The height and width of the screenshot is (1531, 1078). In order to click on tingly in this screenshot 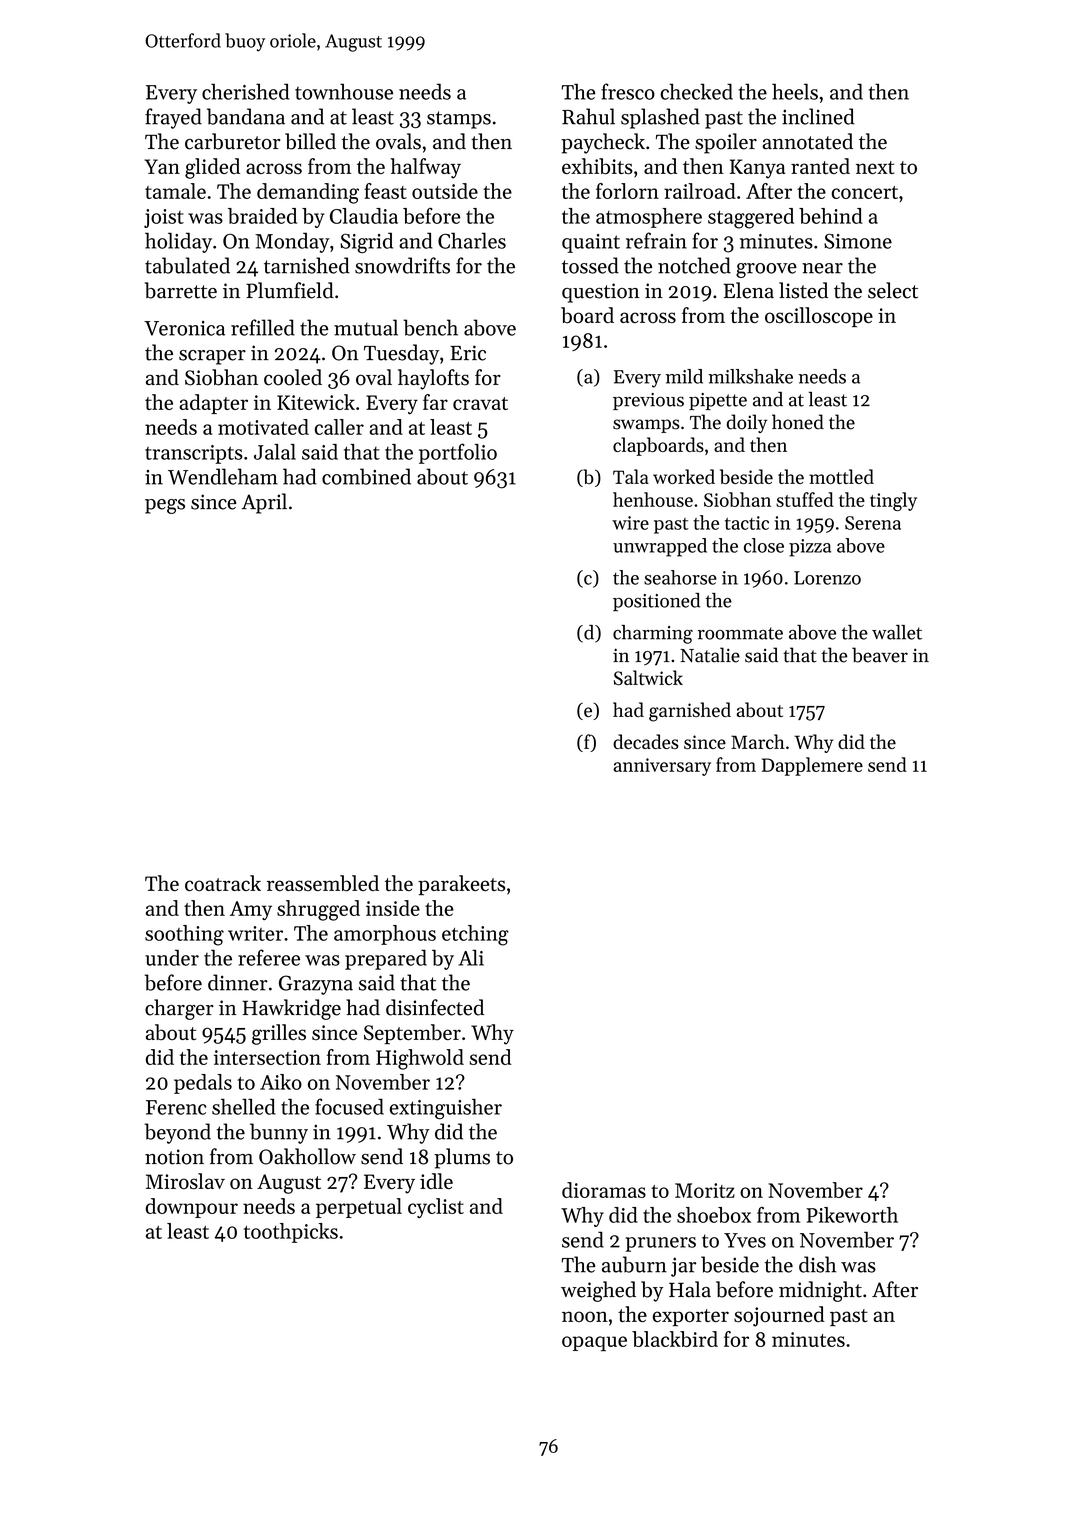, I will do `click(893, 501)`.
